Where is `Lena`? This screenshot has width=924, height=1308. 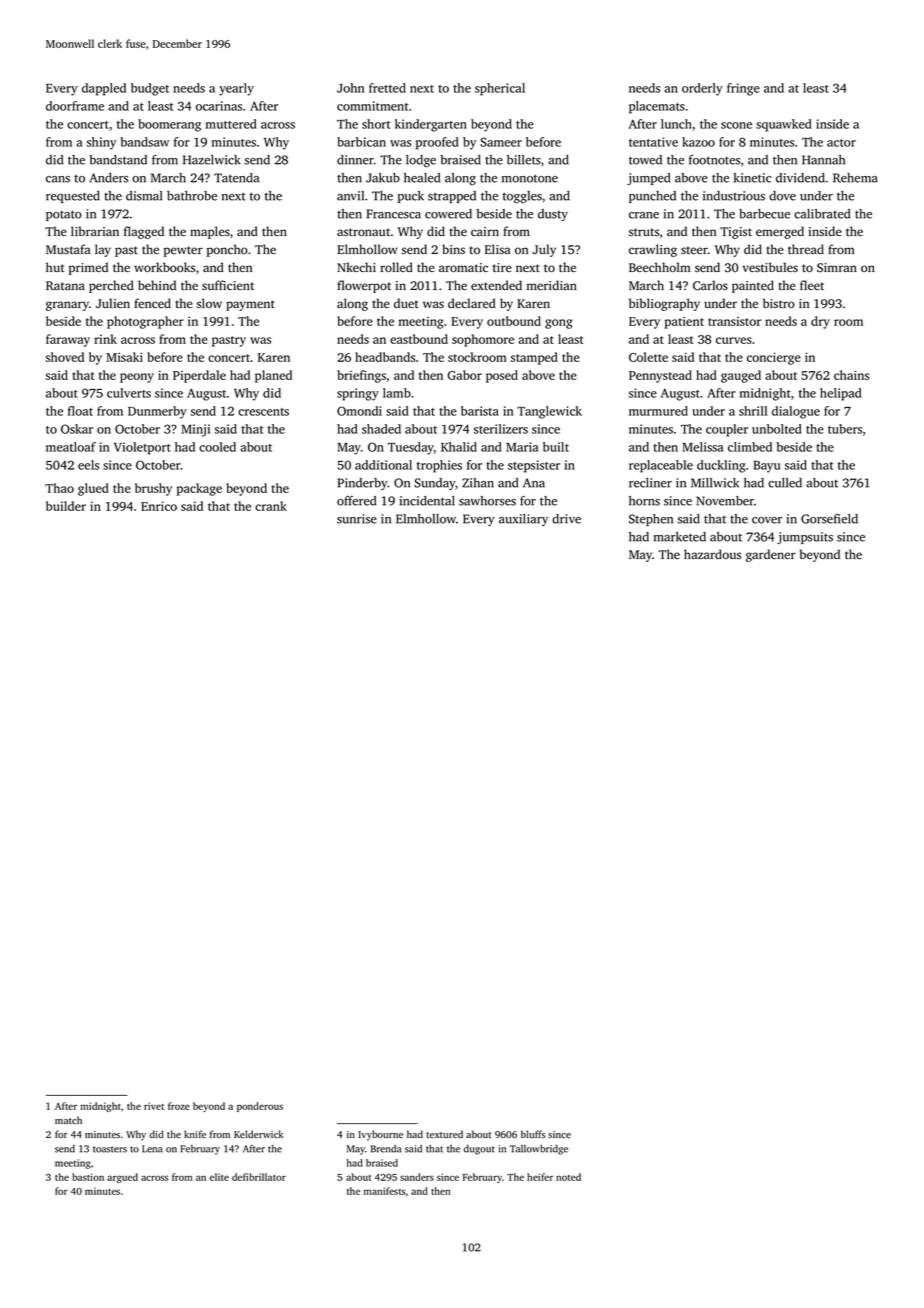
Lena is located at coordinates (152, 1149).
